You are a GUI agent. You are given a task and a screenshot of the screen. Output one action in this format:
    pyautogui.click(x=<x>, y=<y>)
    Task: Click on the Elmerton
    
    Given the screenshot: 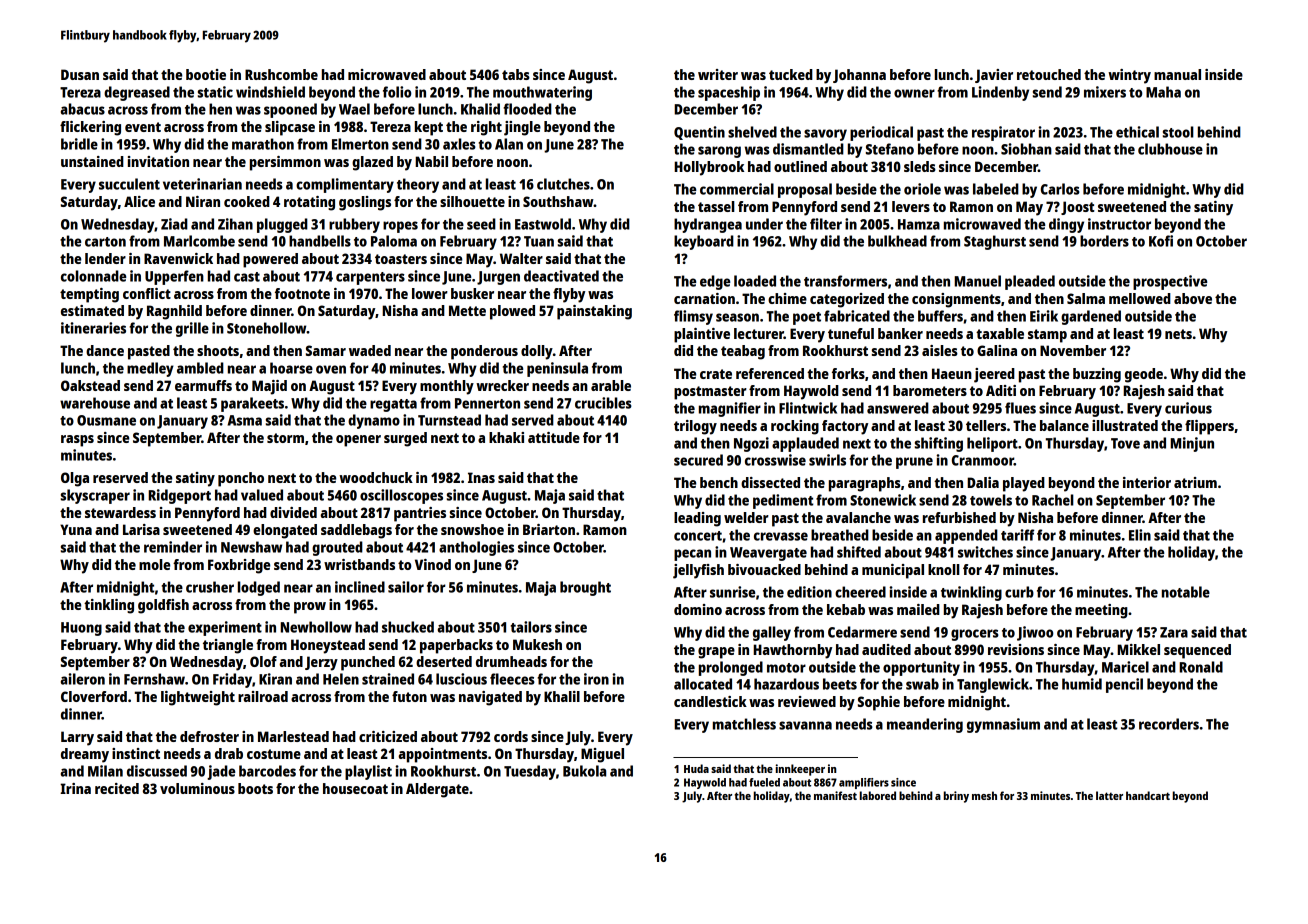 What is the action you would take?
    pyautogui.click(x=360, y=144)
